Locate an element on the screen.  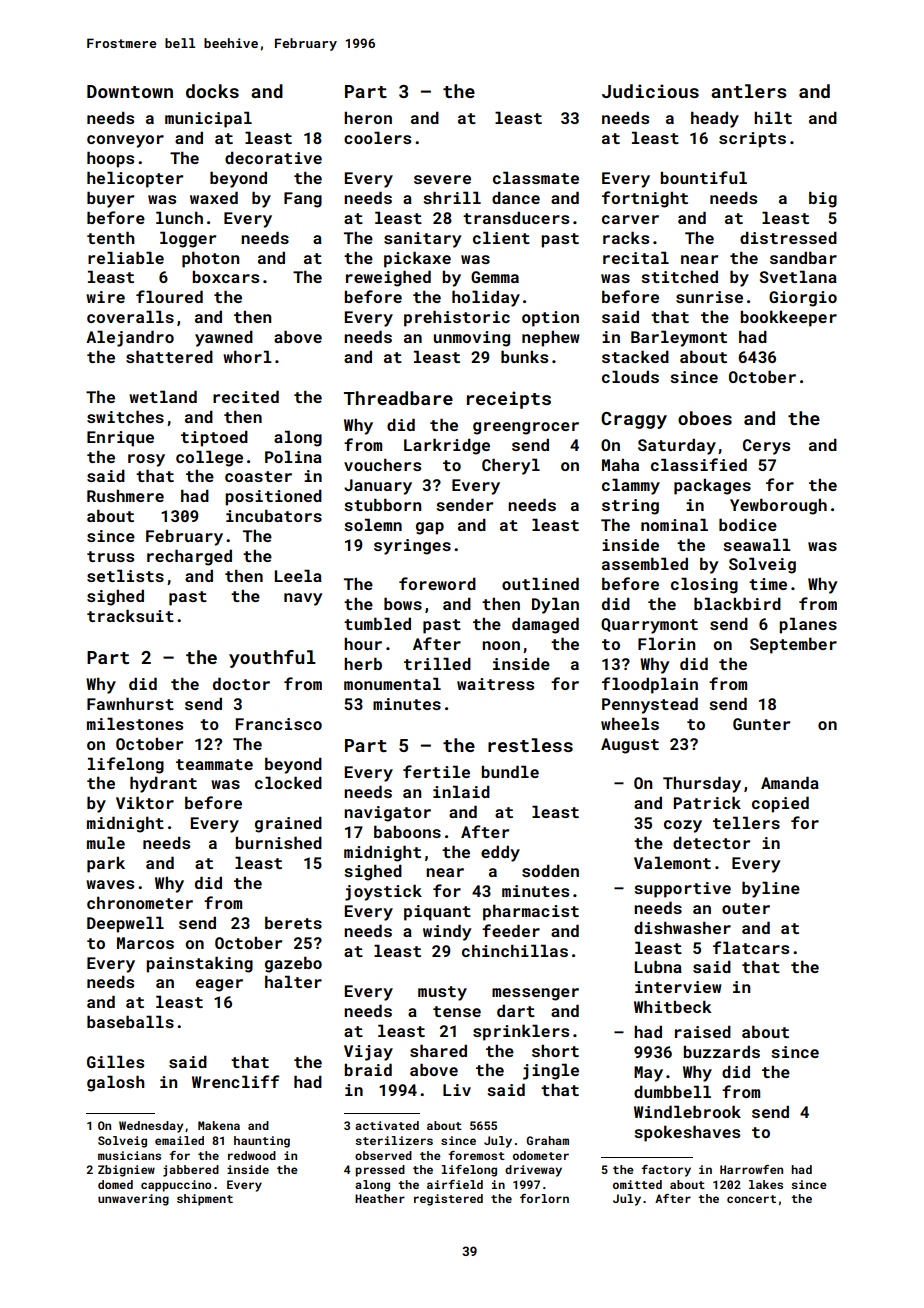
Graham is located at coordinates (547, 1140).
